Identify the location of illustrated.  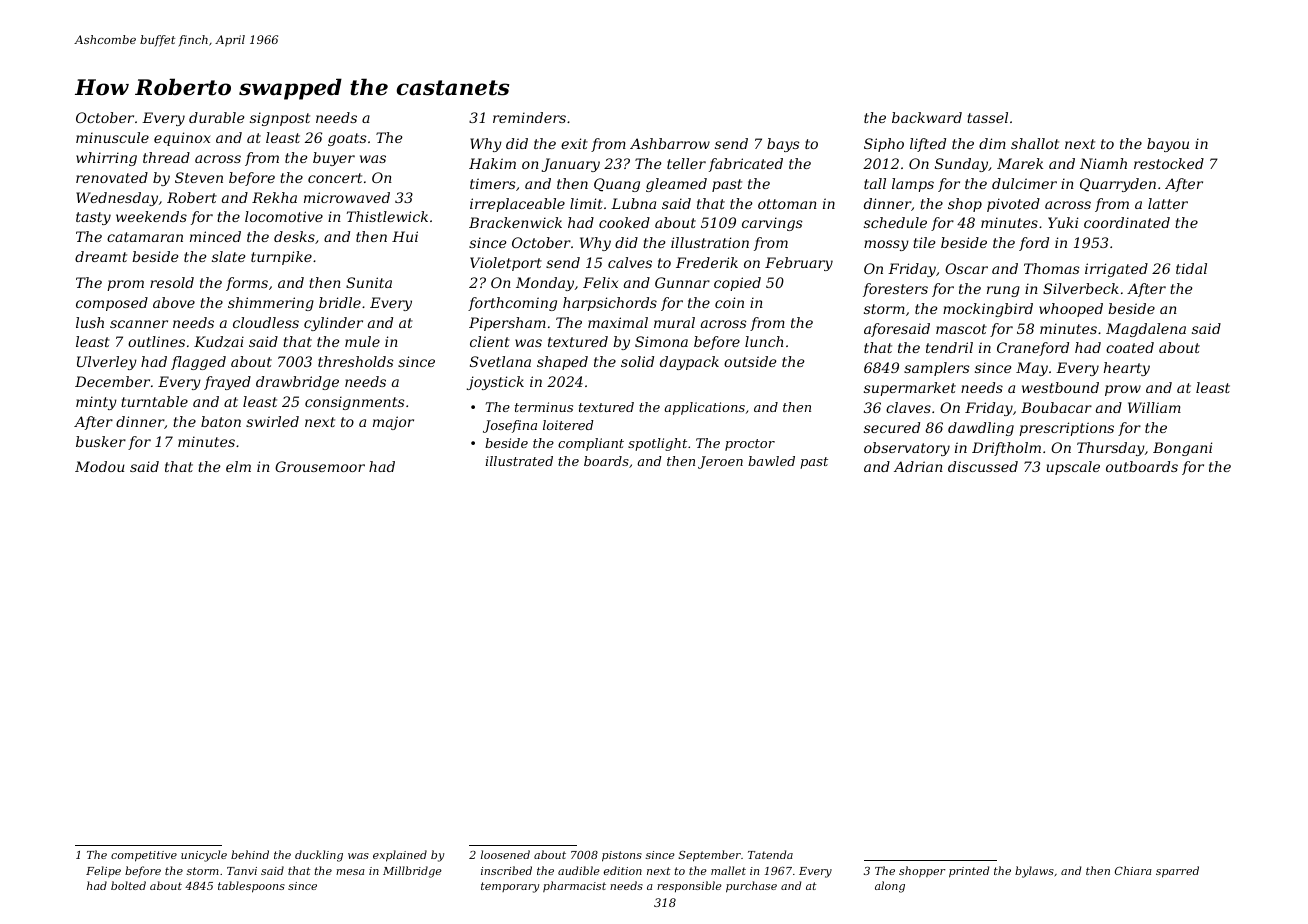
(519, 461).
